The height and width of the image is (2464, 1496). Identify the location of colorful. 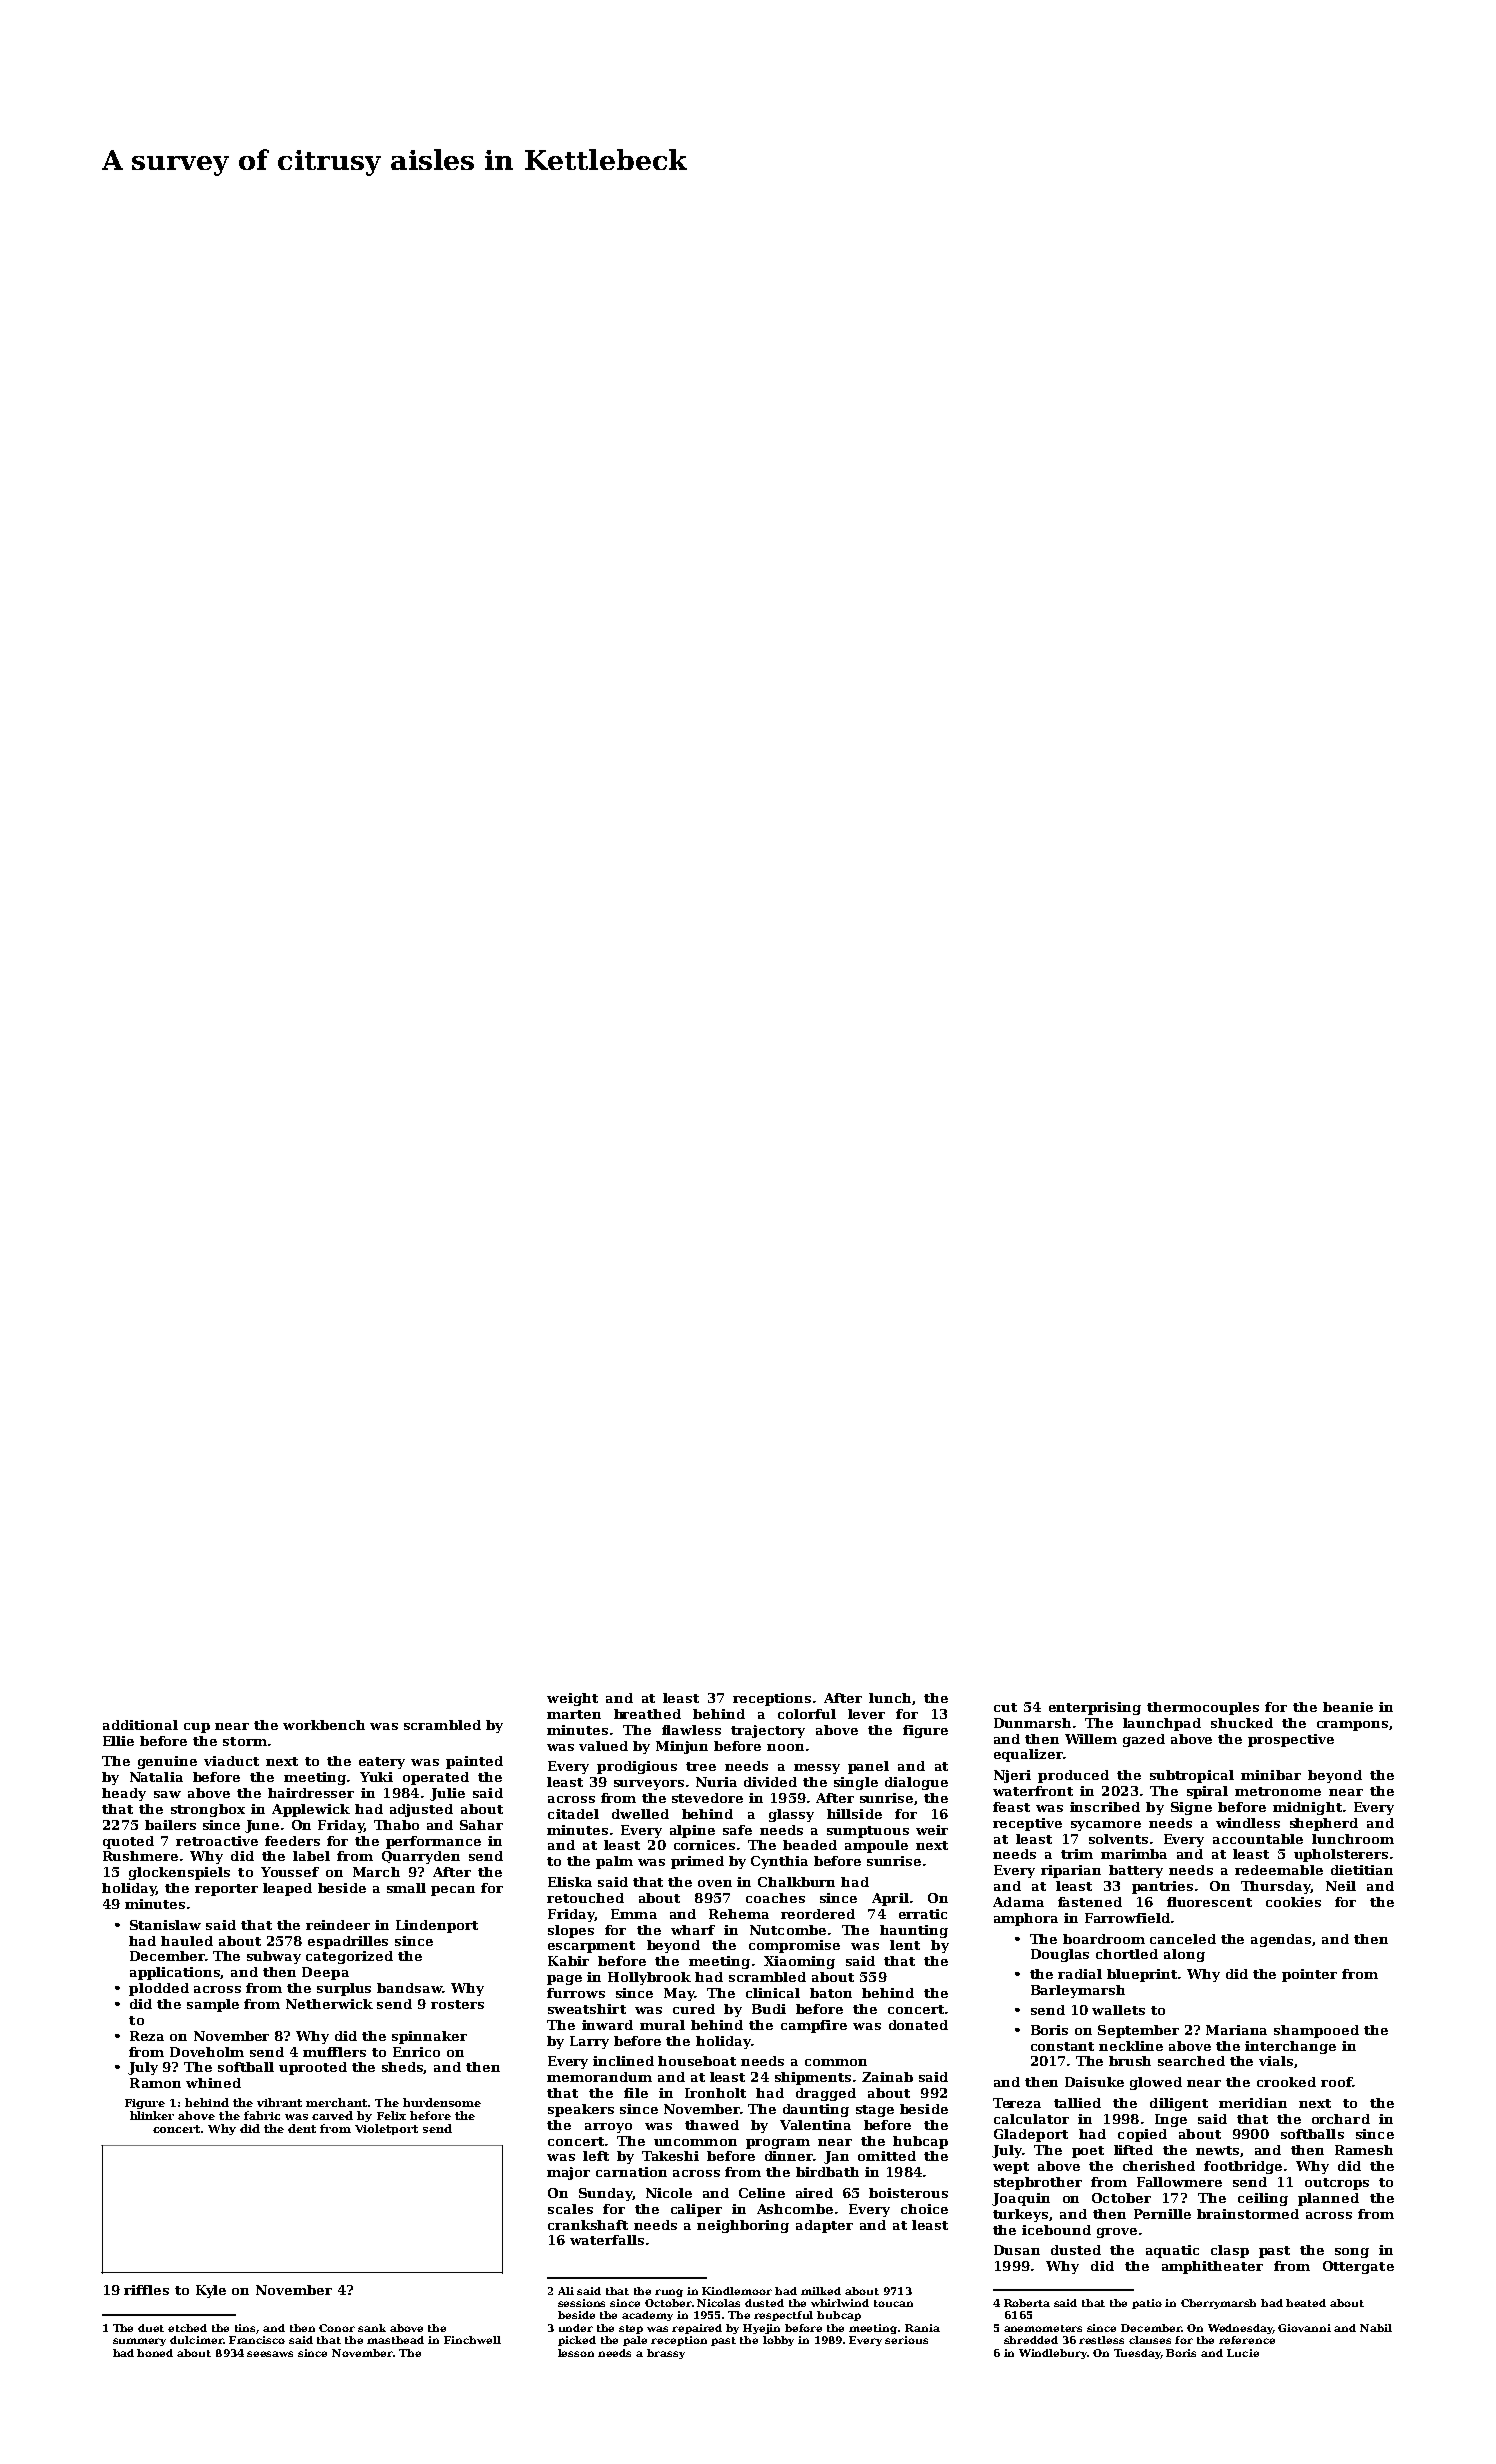
(807, 1714).
